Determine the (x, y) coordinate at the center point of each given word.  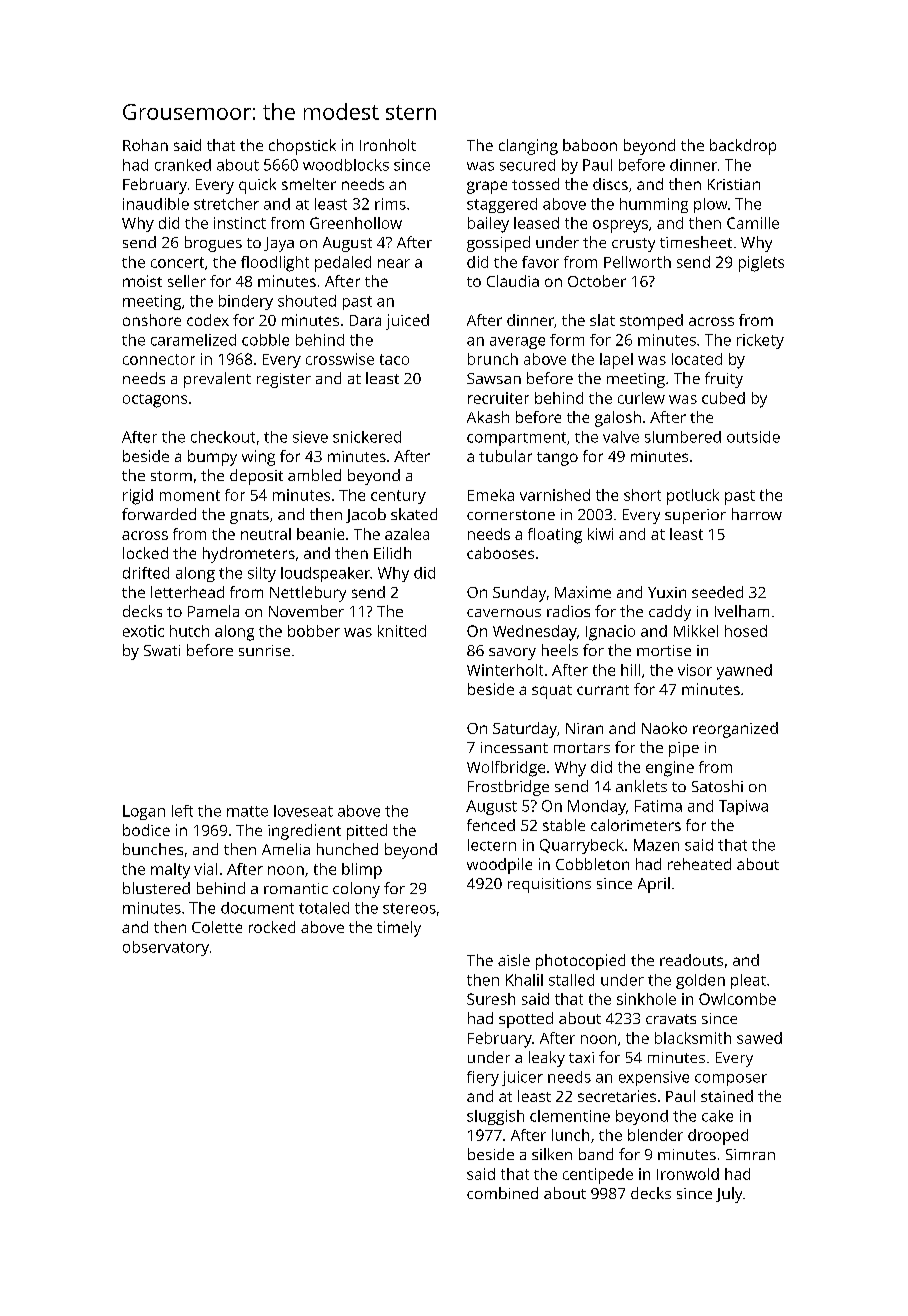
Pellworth (637, 262)
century (398, 497)
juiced (407, 322)
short (642, 495)
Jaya (279, 244)
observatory (166, 948)
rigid (138, 497)
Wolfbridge (506, 769)
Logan (144, 812)
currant (603, 690)
